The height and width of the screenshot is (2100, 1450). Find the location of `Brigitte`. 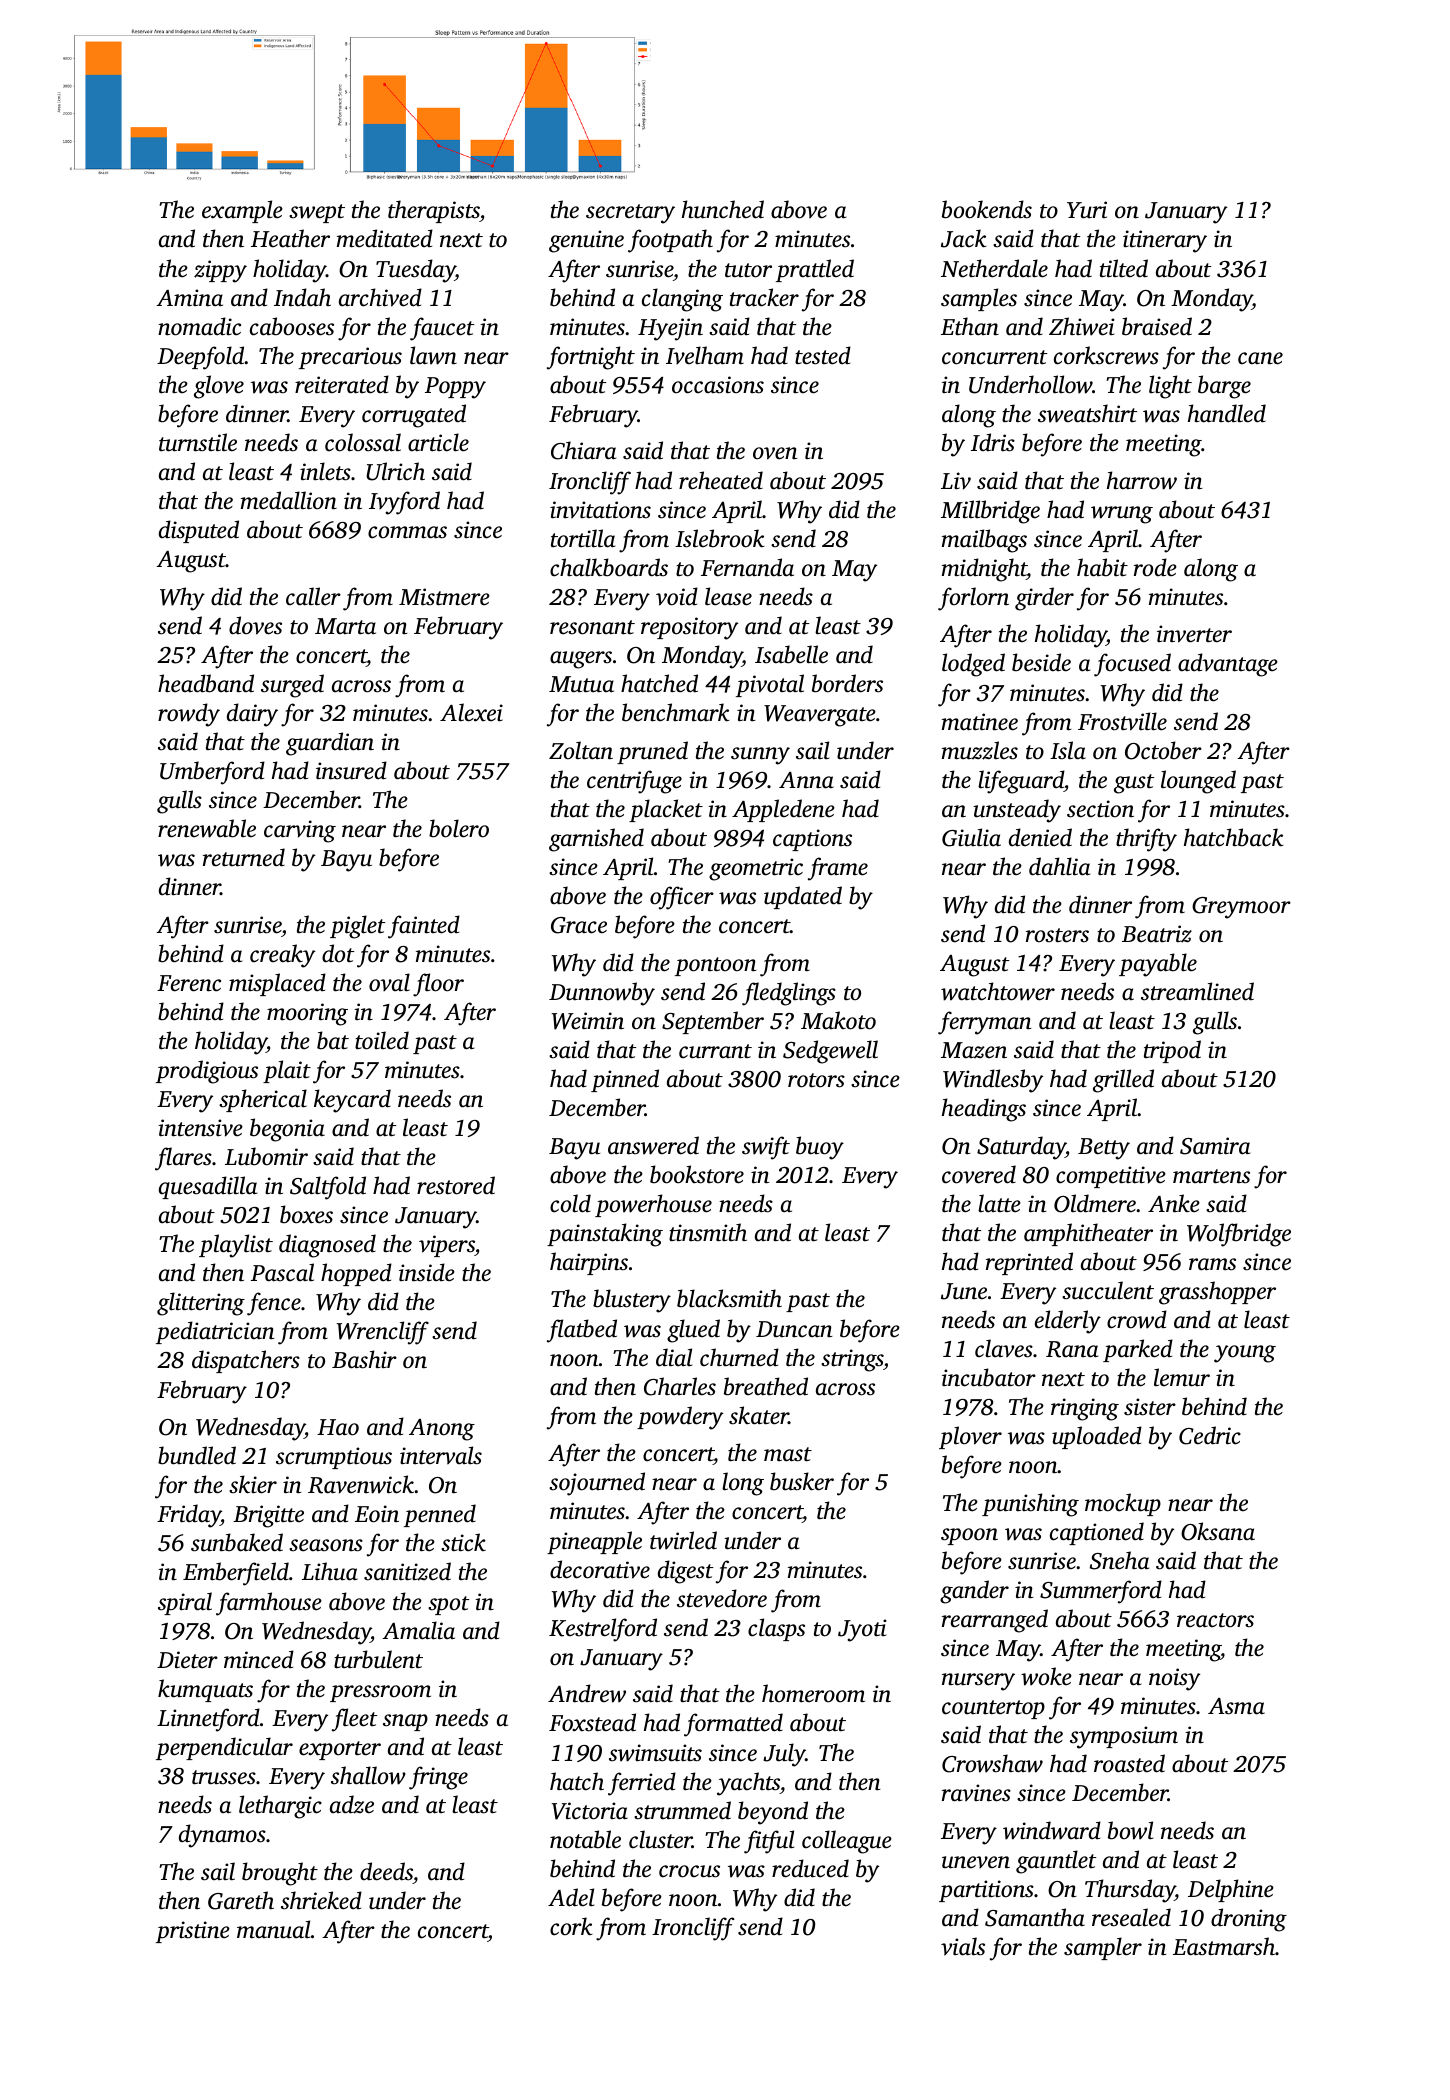

Brigitte is located at coordinates (268, 1516).
